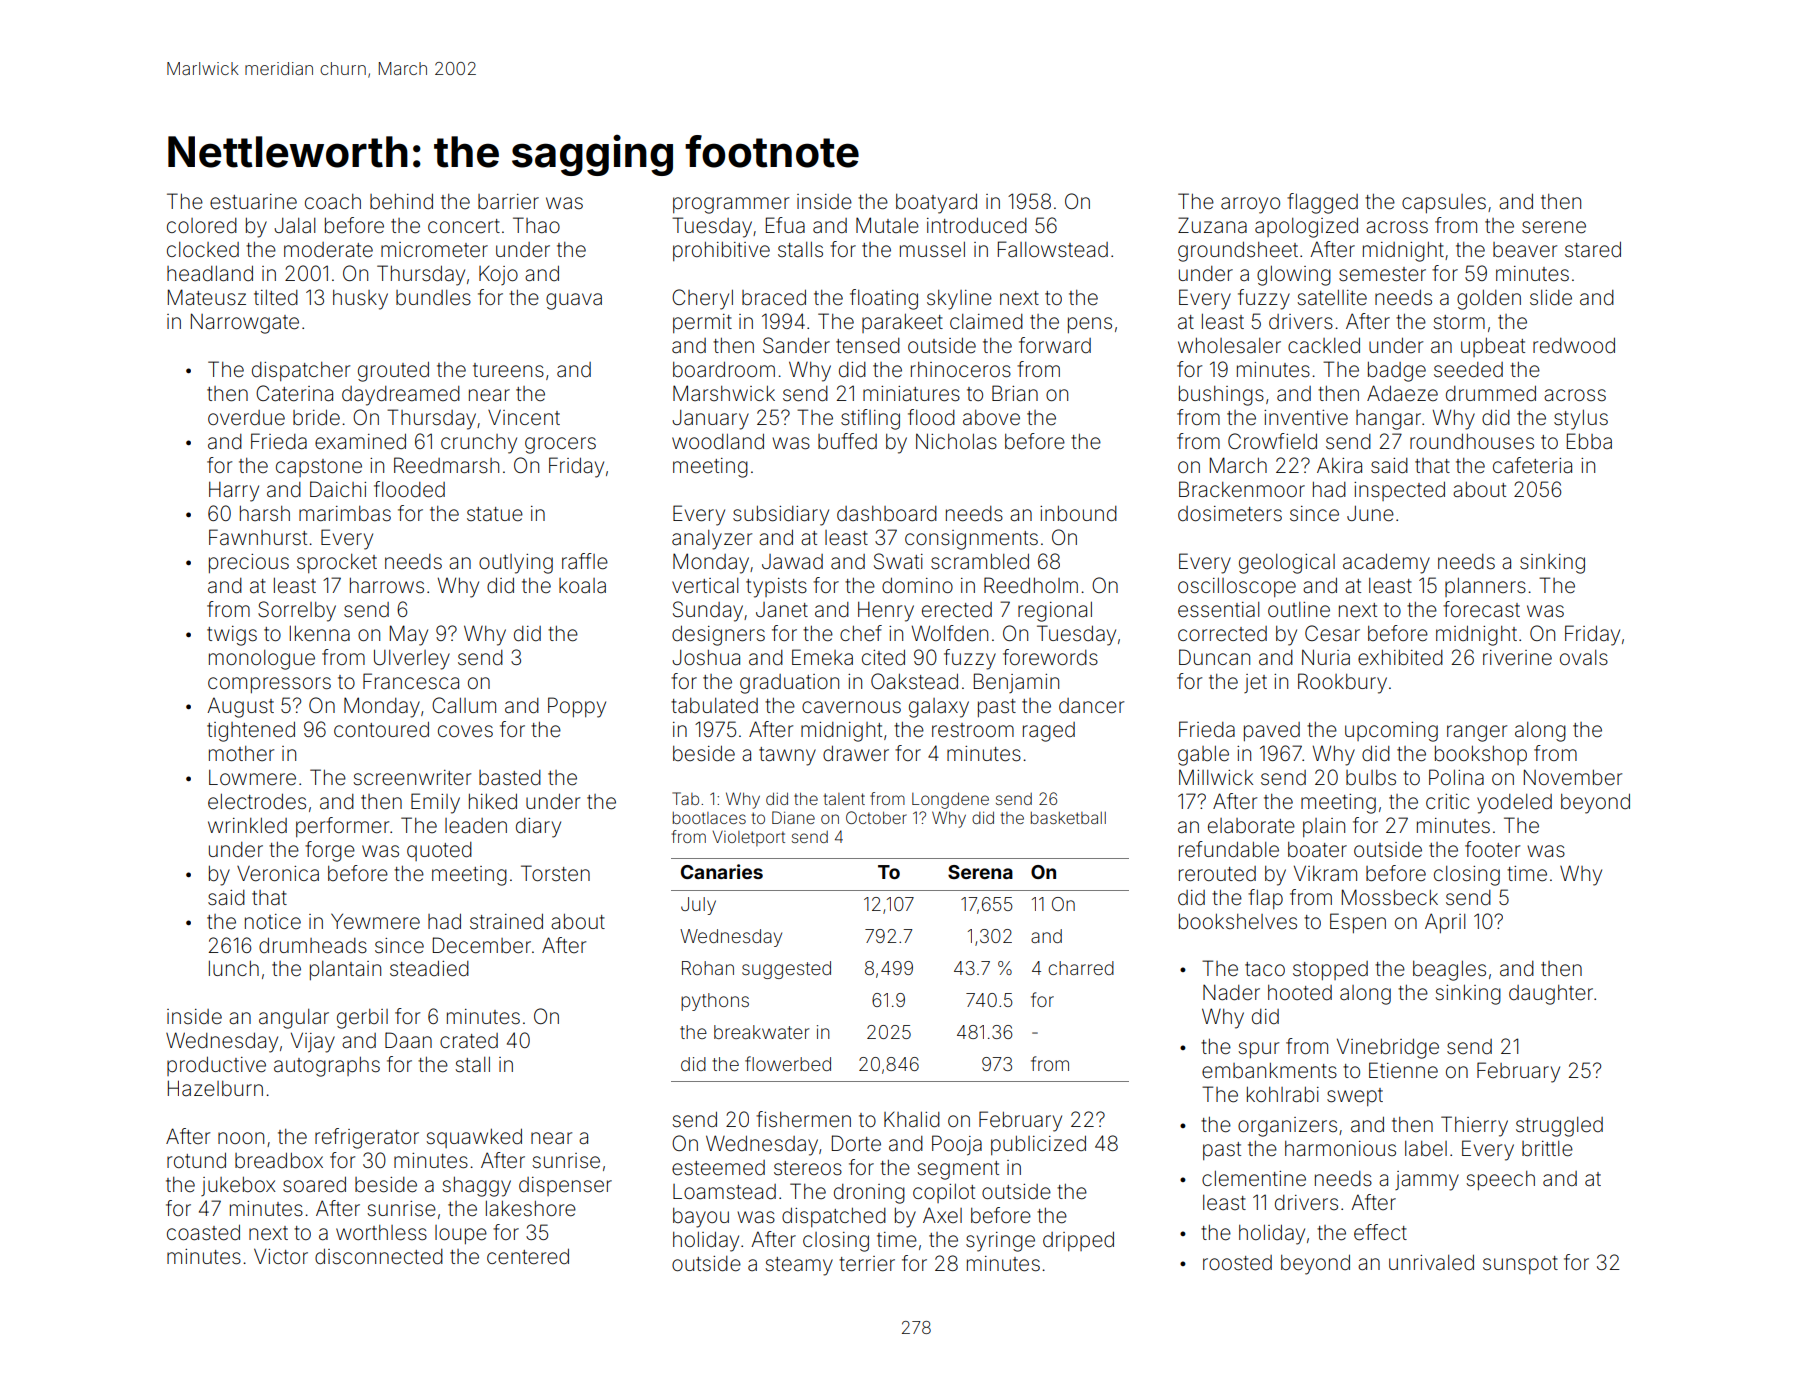 The width and height of the screenshot is (1801, 1392). I want to click on roosted, so click(1237, 1263).
